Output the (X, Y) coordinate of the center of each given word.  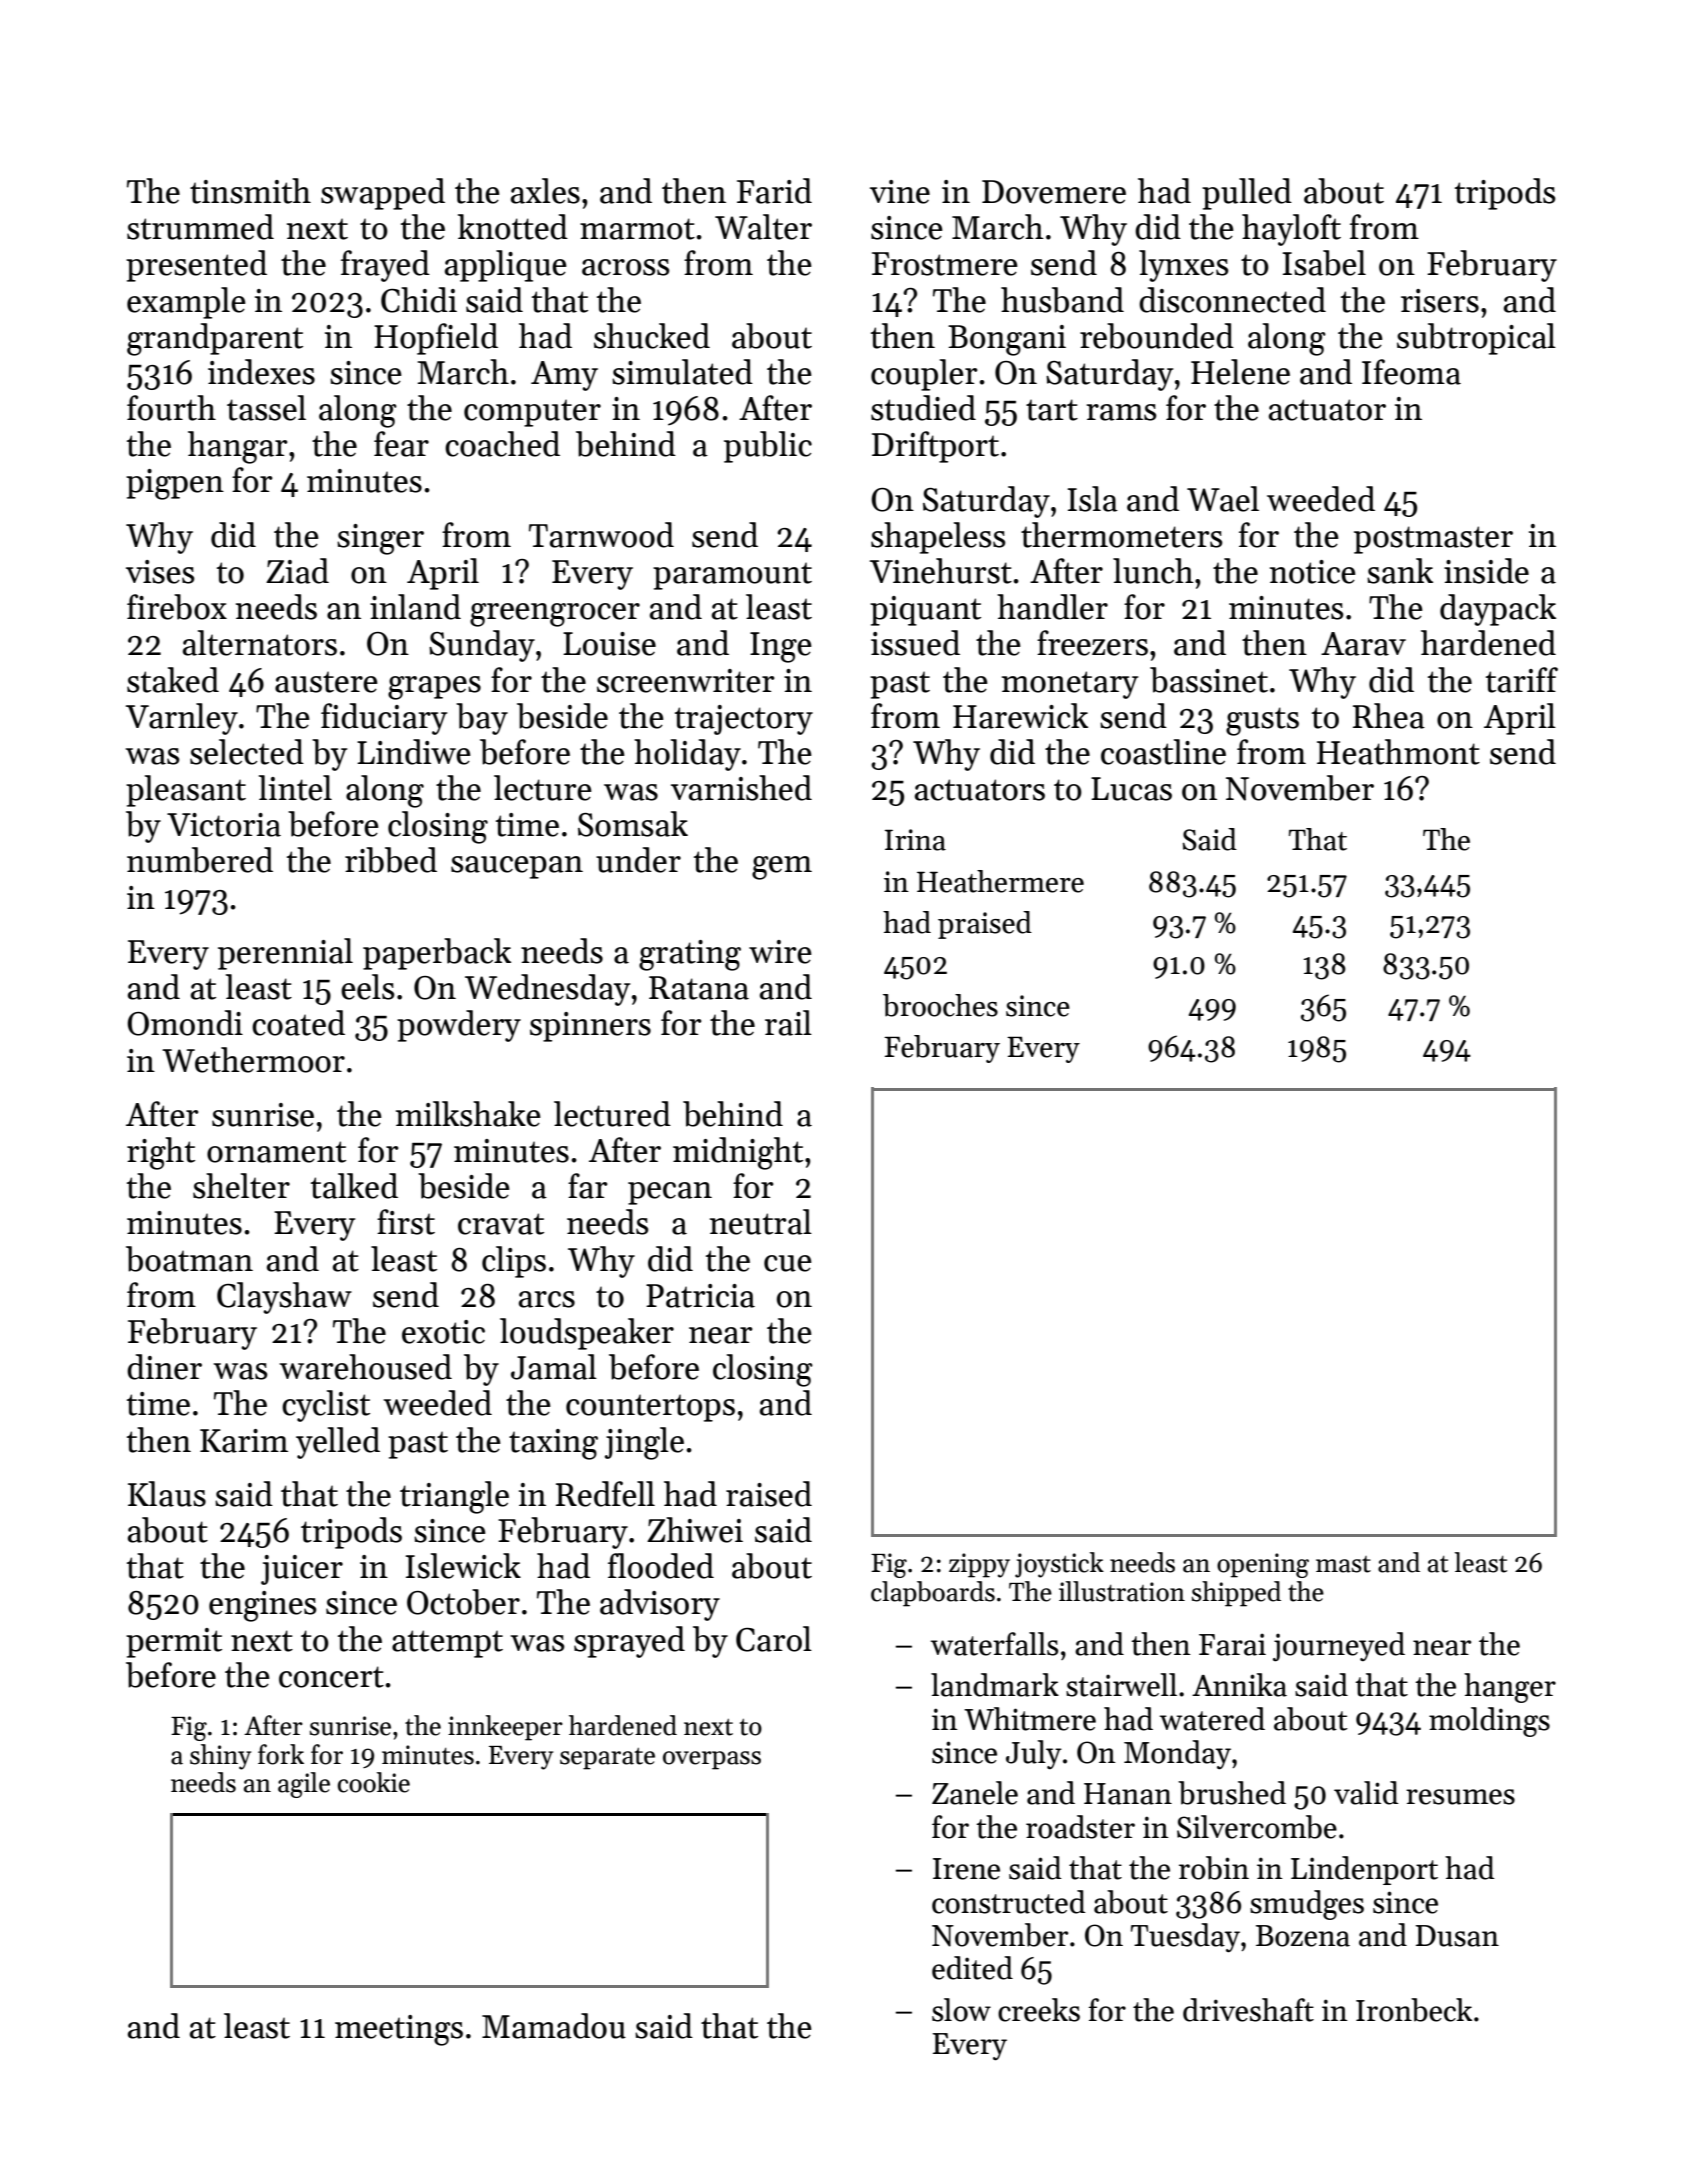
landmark (995, 1685)
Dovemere (1054, 192)
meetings (399, 2030)
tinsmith (250, 191)
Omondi (185, 1023)
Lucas (1131, 789)
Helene (1240, 372)
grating (690, 955)
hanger (1510, 1688)
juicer (302, 1570)
